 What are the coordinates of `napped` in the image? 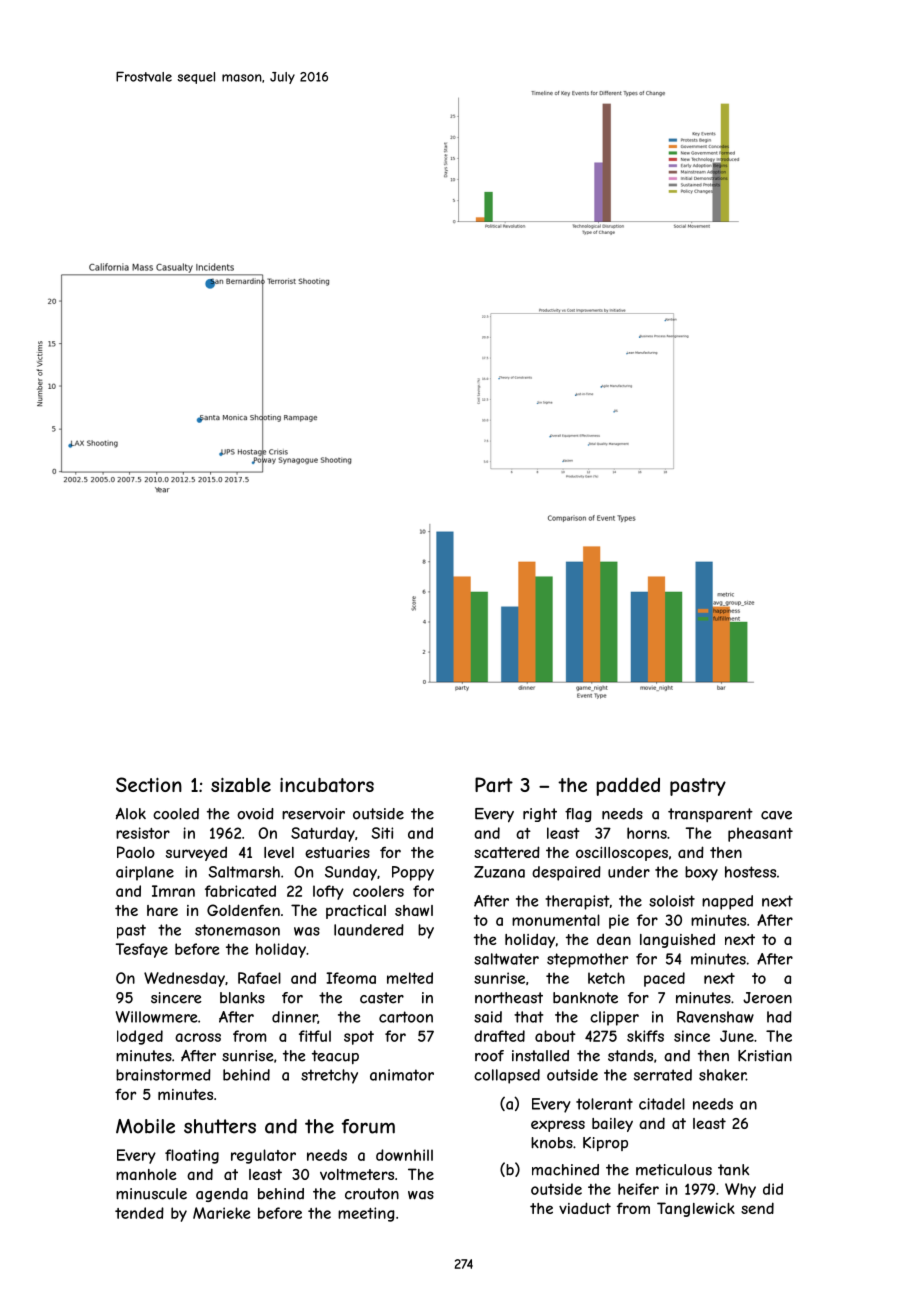 It's located at (727, 902).
